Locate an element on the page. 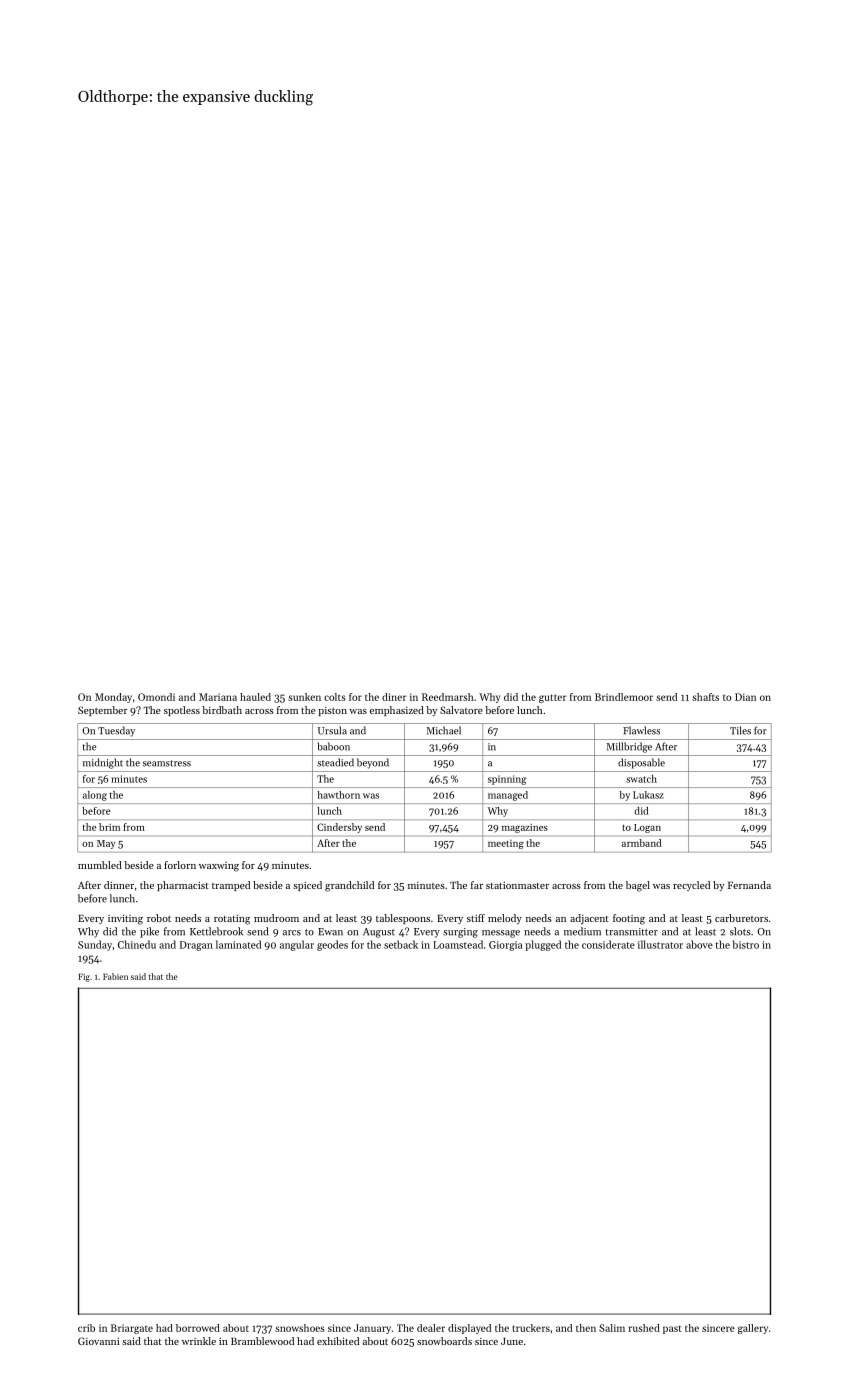 The height and width of the page is (1400, 849). recycled is located at coordinates (691, 886).
